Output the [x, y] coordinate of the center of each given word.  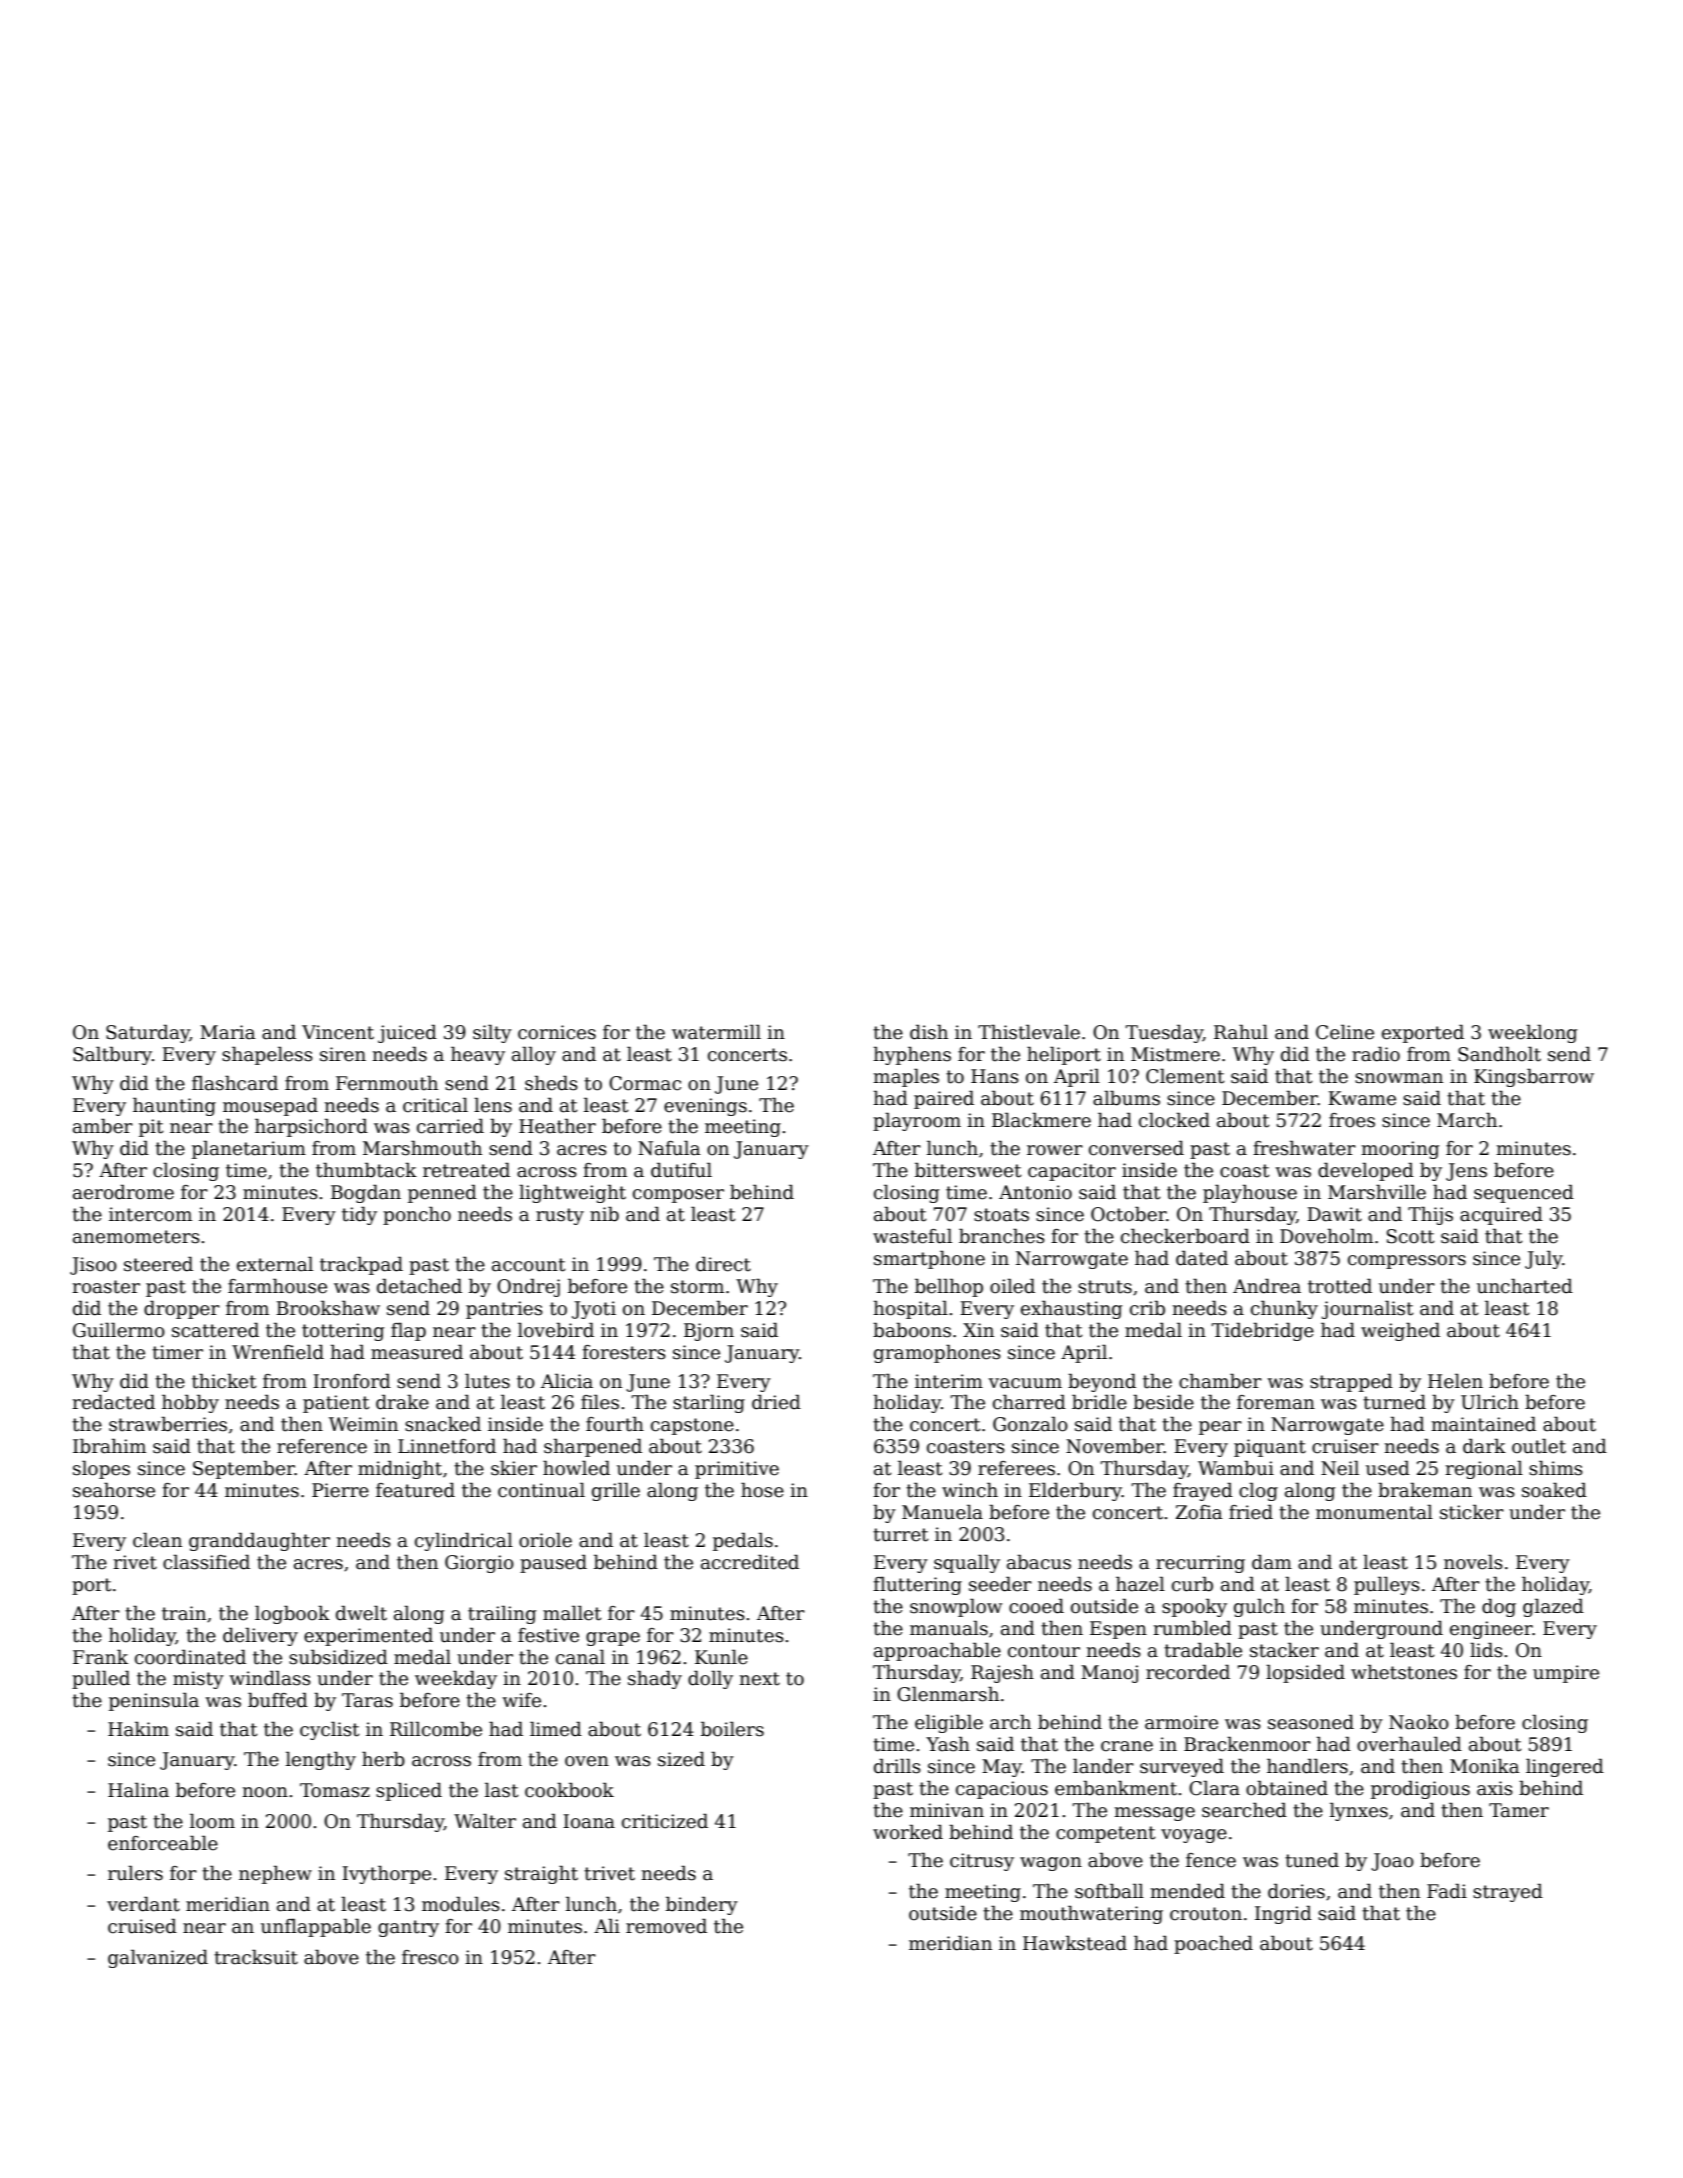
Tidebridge [1263, 1331]
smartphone [929, 1259]
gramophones [937, 1354]
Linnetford [447, 1446]
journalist [1368, 1309]
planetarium [249, 1149]
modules [461, 1904]
